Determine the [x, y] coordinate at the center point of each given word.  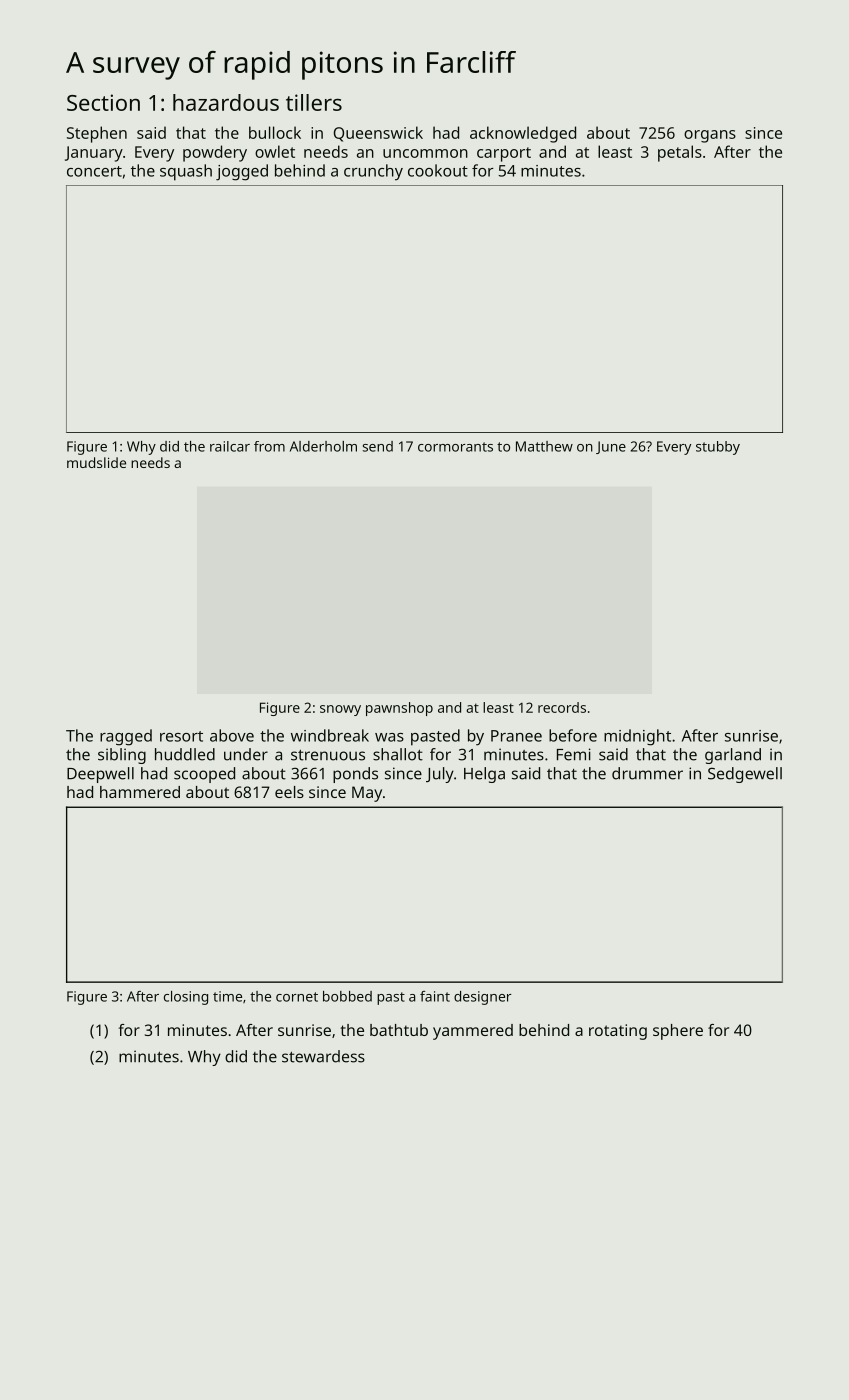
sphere [678, 1032]
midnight [637, 737]
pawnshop [399, 709]
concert [94, 171]
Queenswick [378, 134]
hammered [140, 792]
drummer [647, 773]
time [227, 996]
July [440, 775]
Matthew [544, 446]
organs [710, 136]
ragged [126, 737]
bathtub [399, 1030]
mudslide [96, 462]
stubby [718, 448]
